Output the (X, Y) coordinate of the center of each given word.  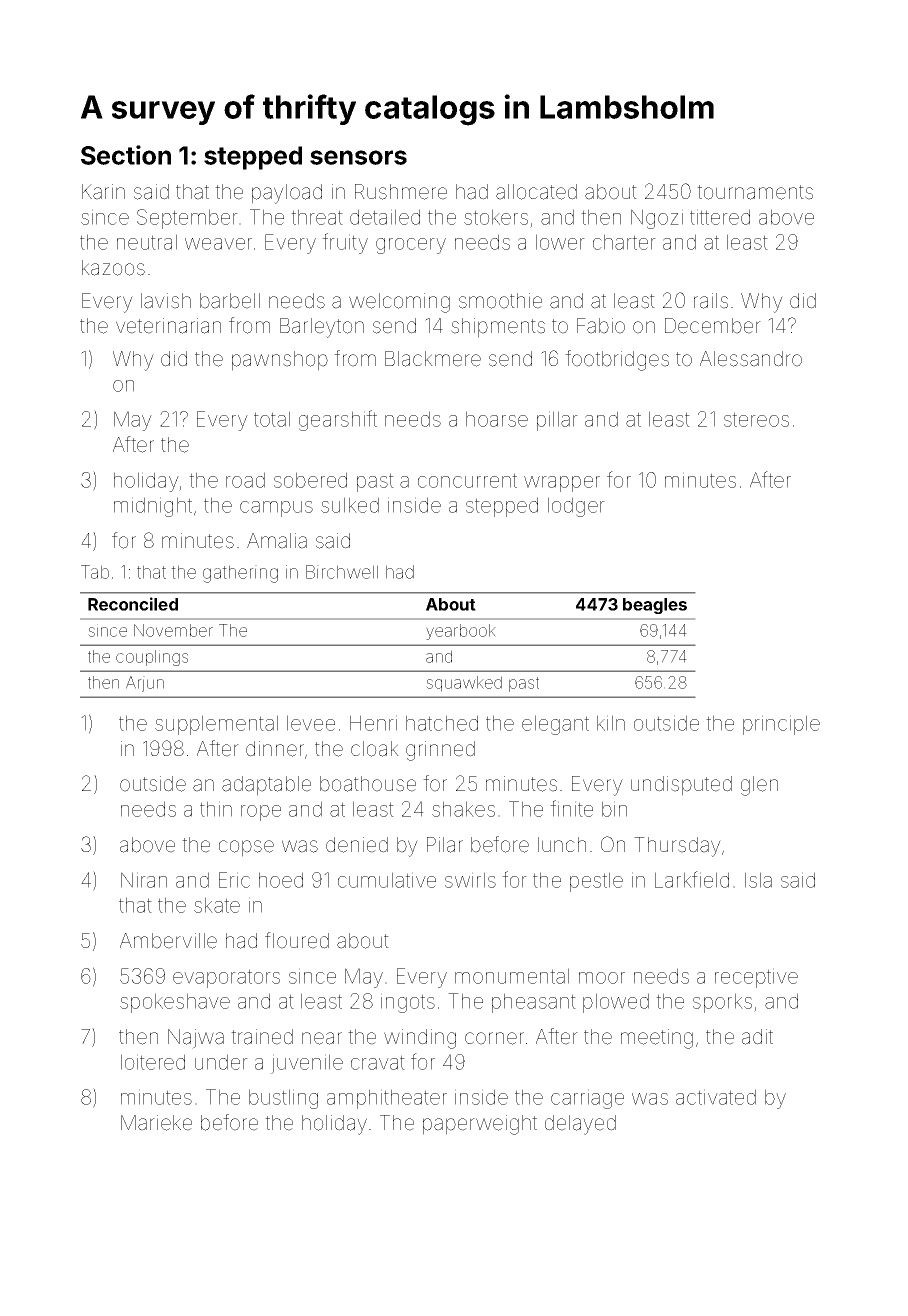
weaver (218, 244)
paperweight (480, 1125)
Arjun (145, 684)
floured (297, 940)
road (245, 480)
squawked (464, 684)
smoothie (500, 301)
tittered (720, 217)
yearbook (461, 632)
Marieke (156, 1123)
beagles (655, 606)
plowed (616, 1003)
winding (420, 1039)
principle (781, 725)
